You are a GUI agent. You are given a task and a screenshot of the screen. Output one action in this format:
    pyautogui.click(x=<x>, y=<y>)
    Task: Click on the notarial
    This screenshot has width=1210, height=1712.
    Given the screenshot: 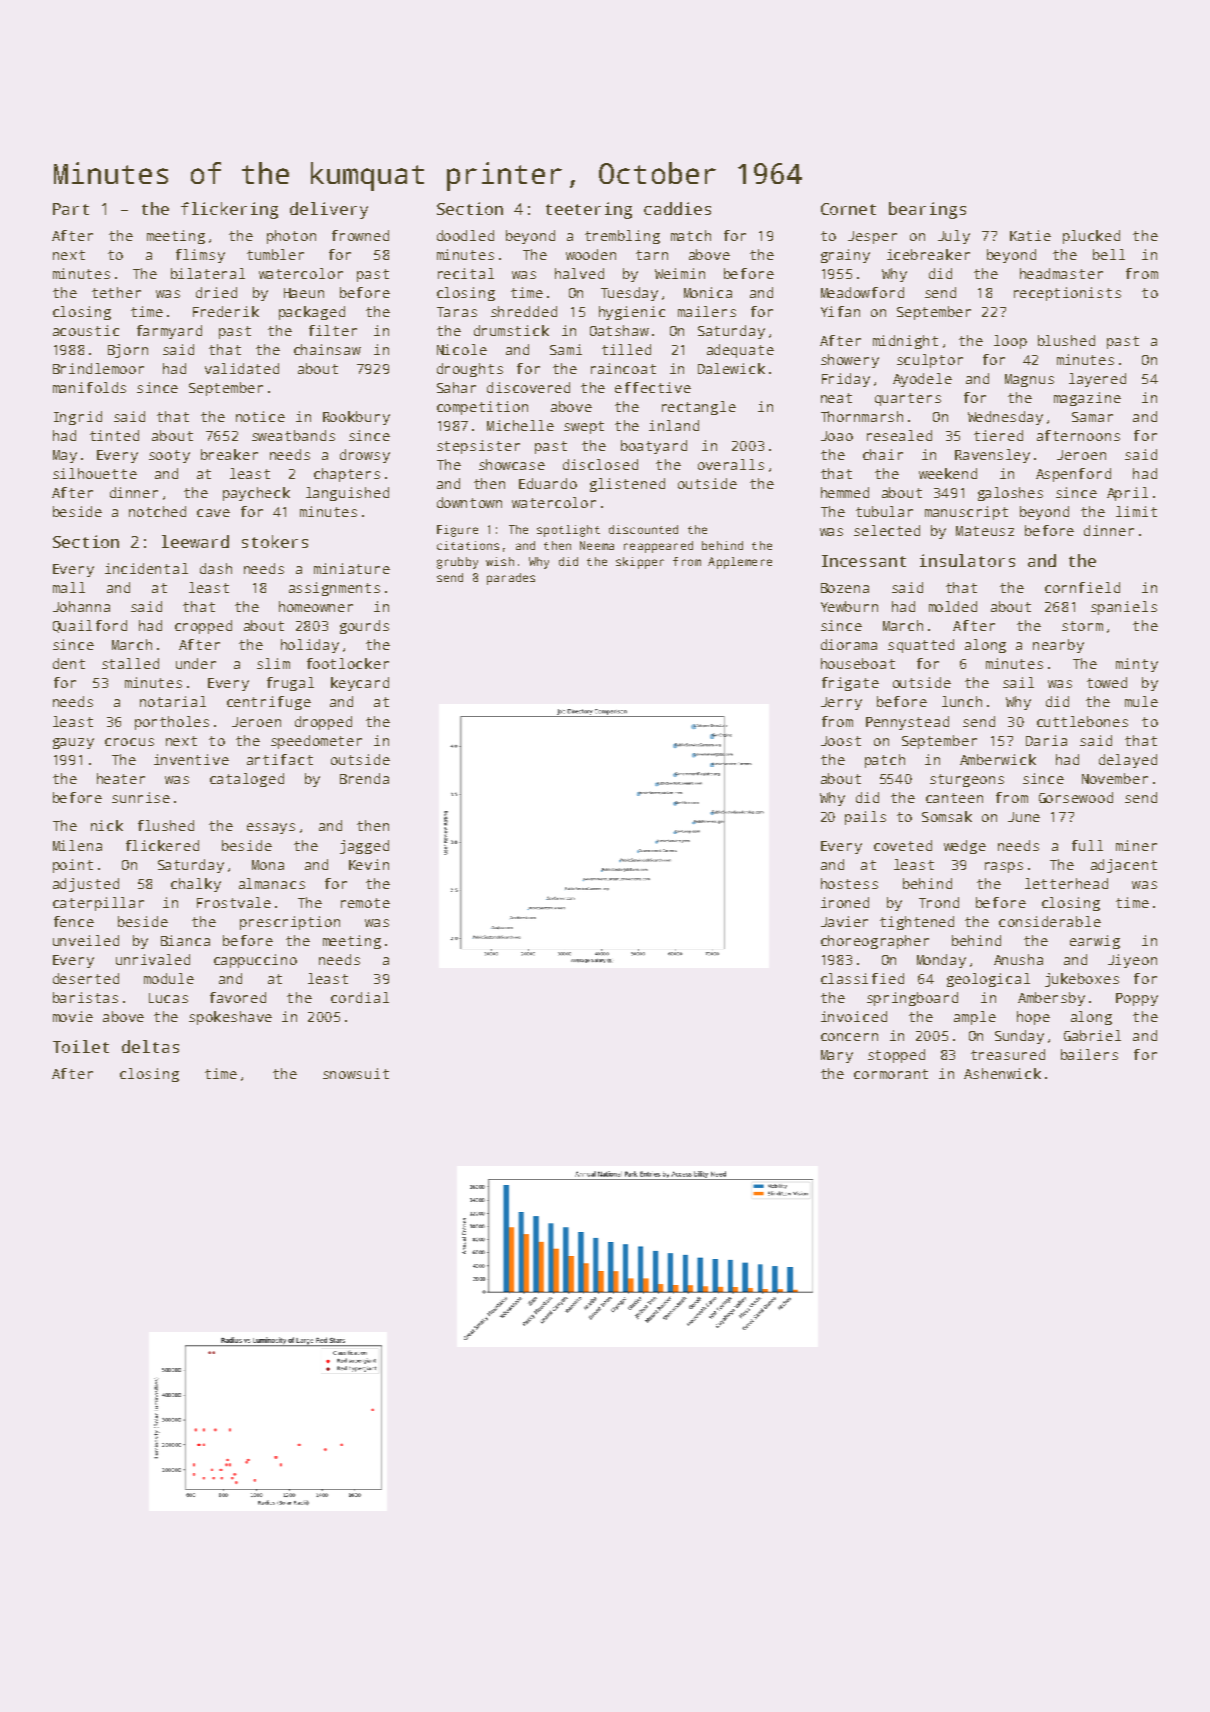 What is the action you would take?
    pyautogui.click(x=173, y=701)
